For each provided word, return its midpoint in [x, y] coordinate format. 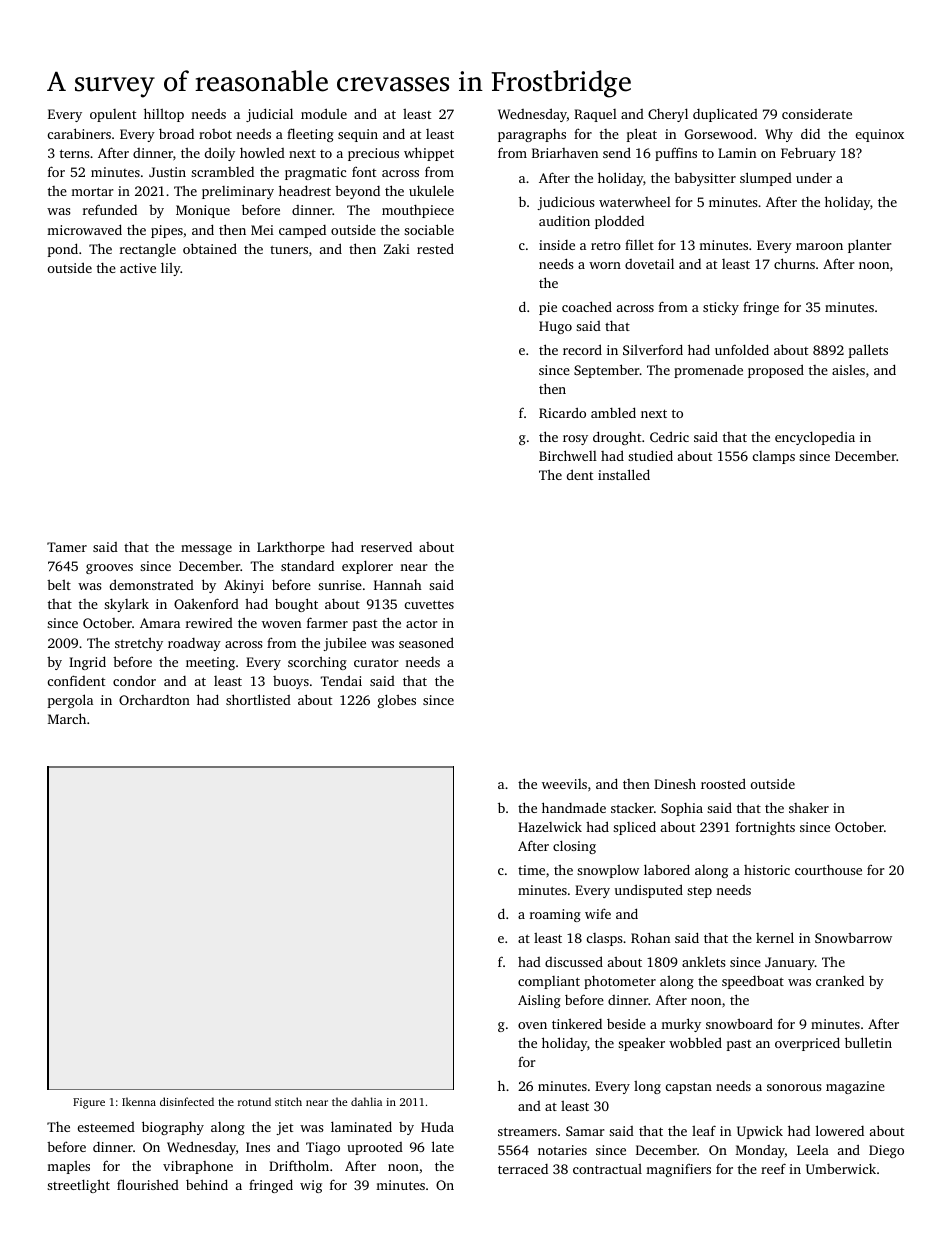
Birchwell [568, 455]
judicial [269, 115]
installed [624, 474]
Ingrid [87, 663]
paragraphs [532, 135]
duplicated [725, 115]
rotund [254, 1101]
